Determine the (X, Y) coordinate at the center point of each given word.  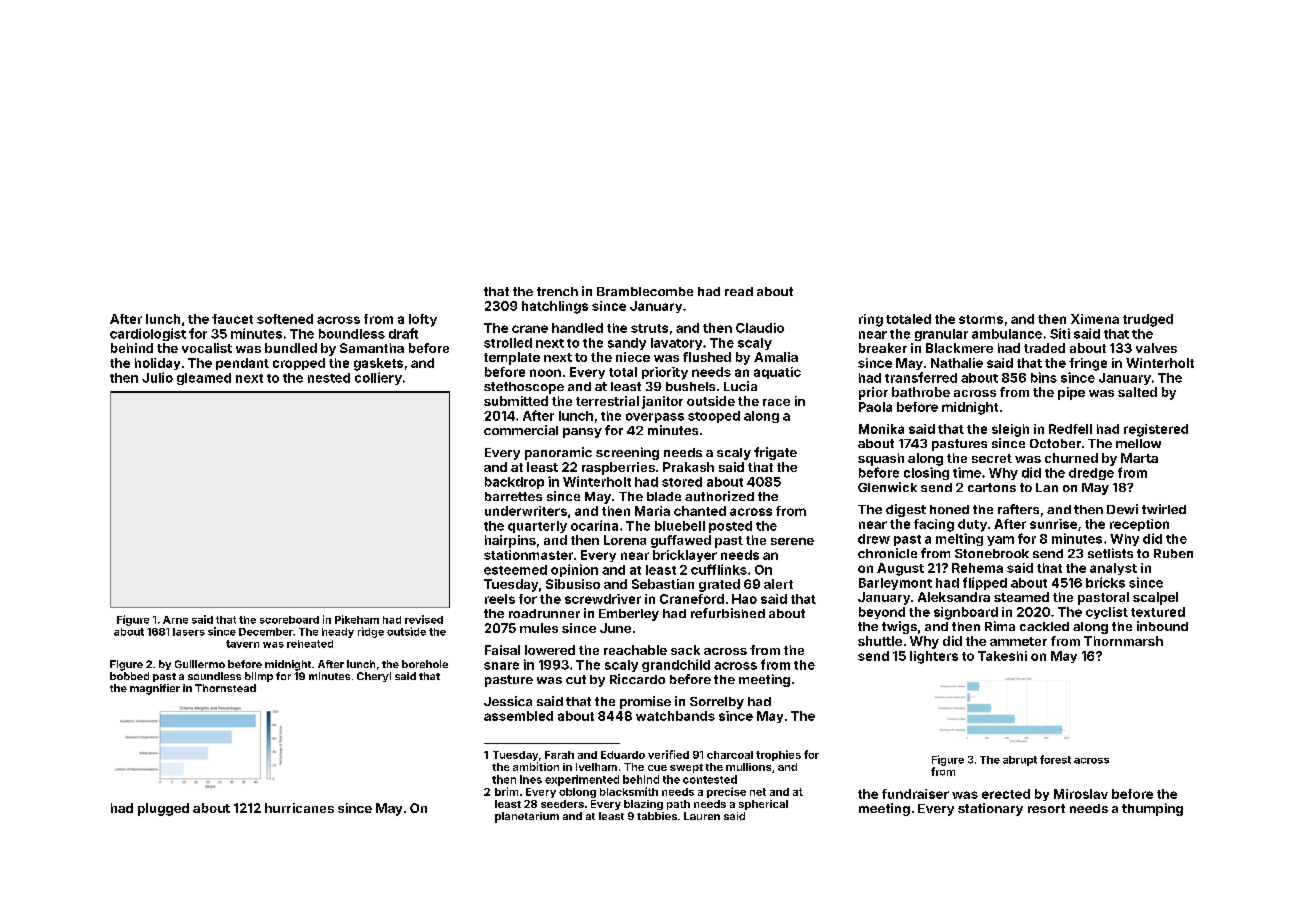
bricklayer (685, 556)
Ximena (1095, 319)
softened (285, 319)
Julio (157, 377)
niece (633, 357)
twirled (1164, 509)
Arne (175, 620)
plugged (163, 809)
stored (682, 482)
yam (1000, 541)
